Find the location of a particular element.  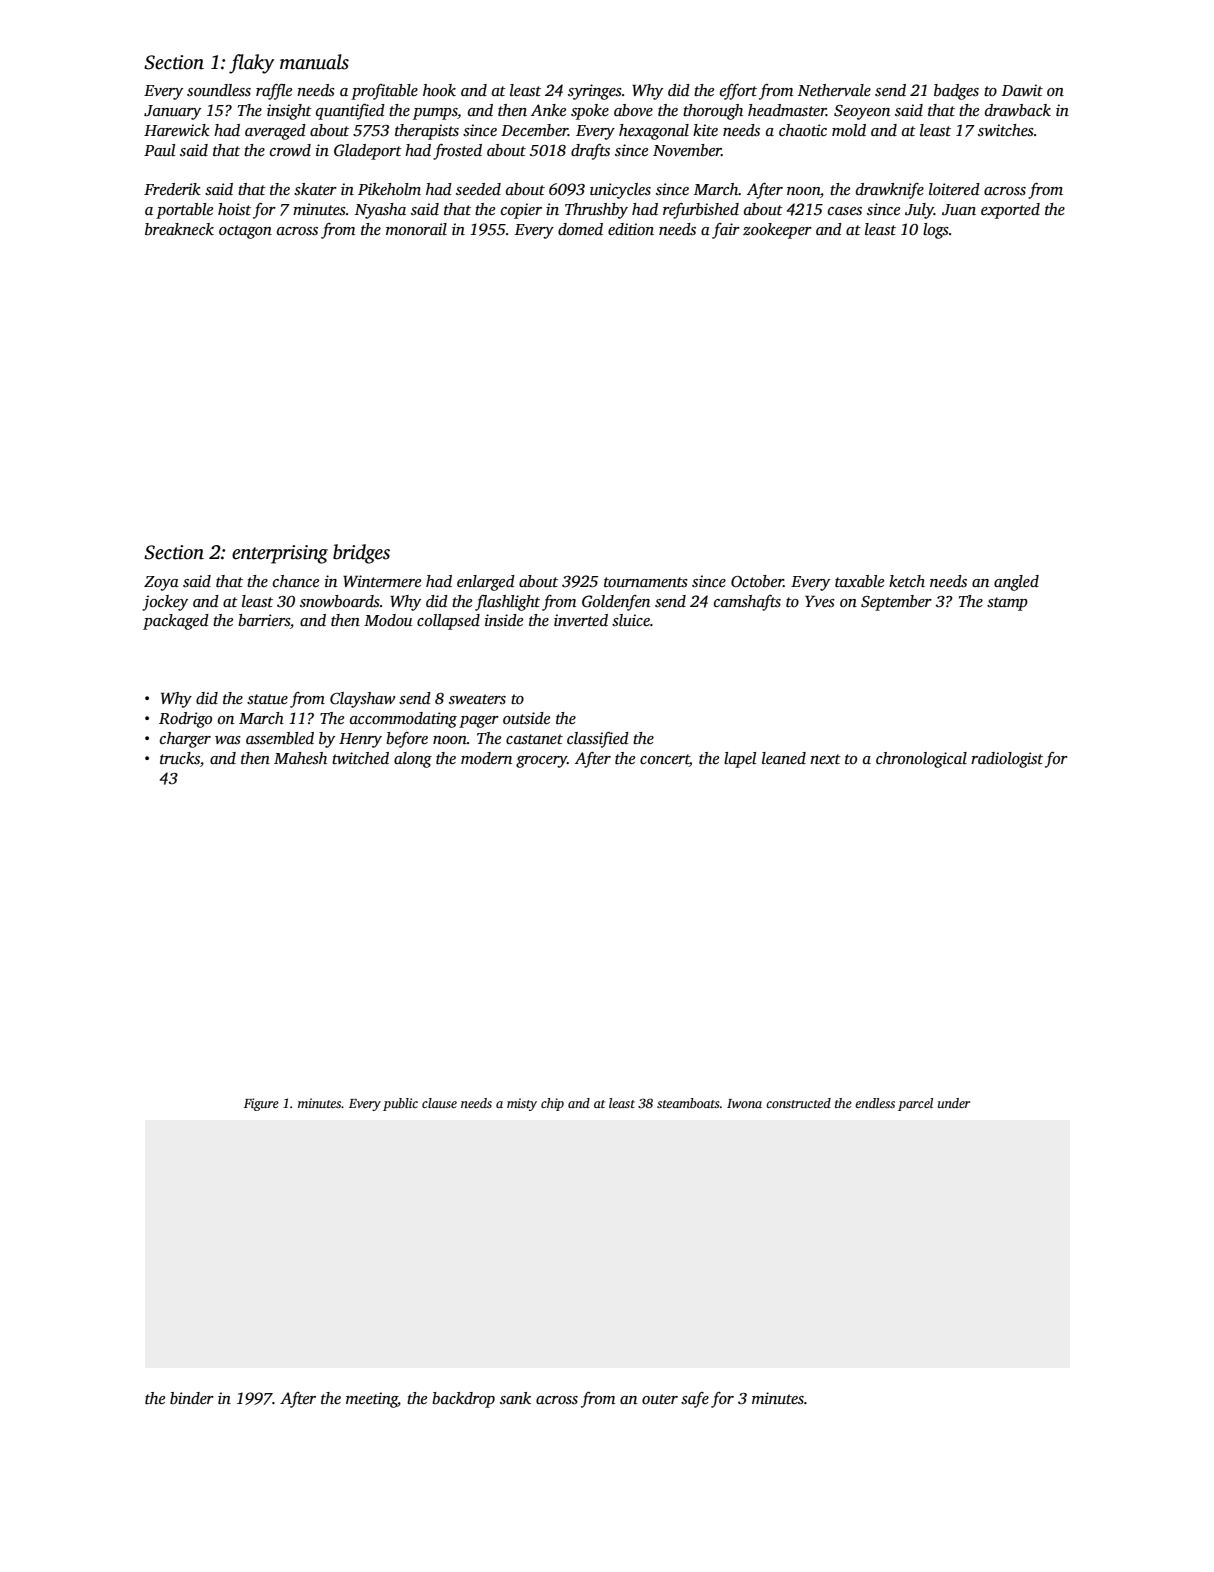

Figure is located at coordinates (261, 1104).
